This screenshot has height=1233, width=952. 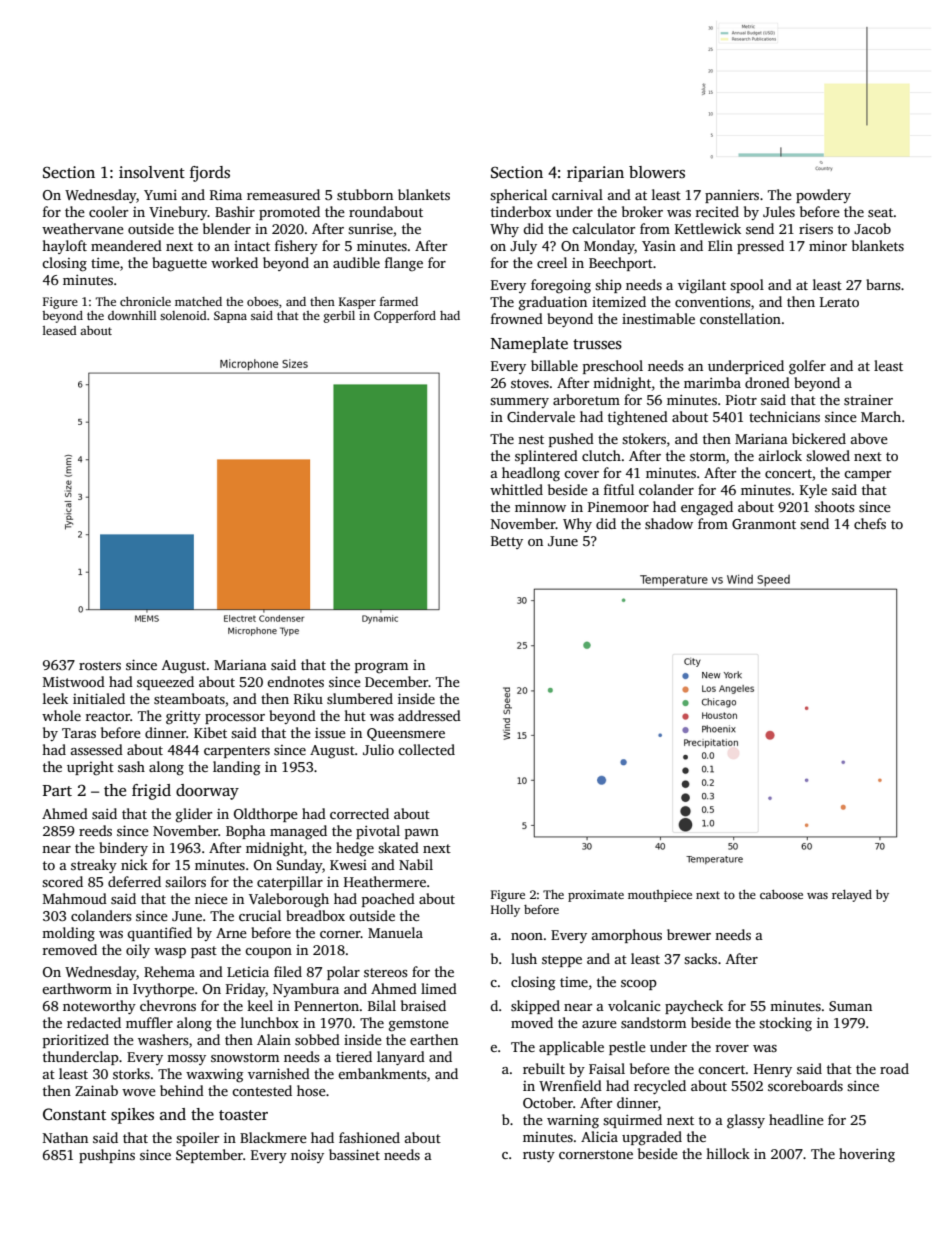 I want to click on camper, so click(x=867, y=476).
